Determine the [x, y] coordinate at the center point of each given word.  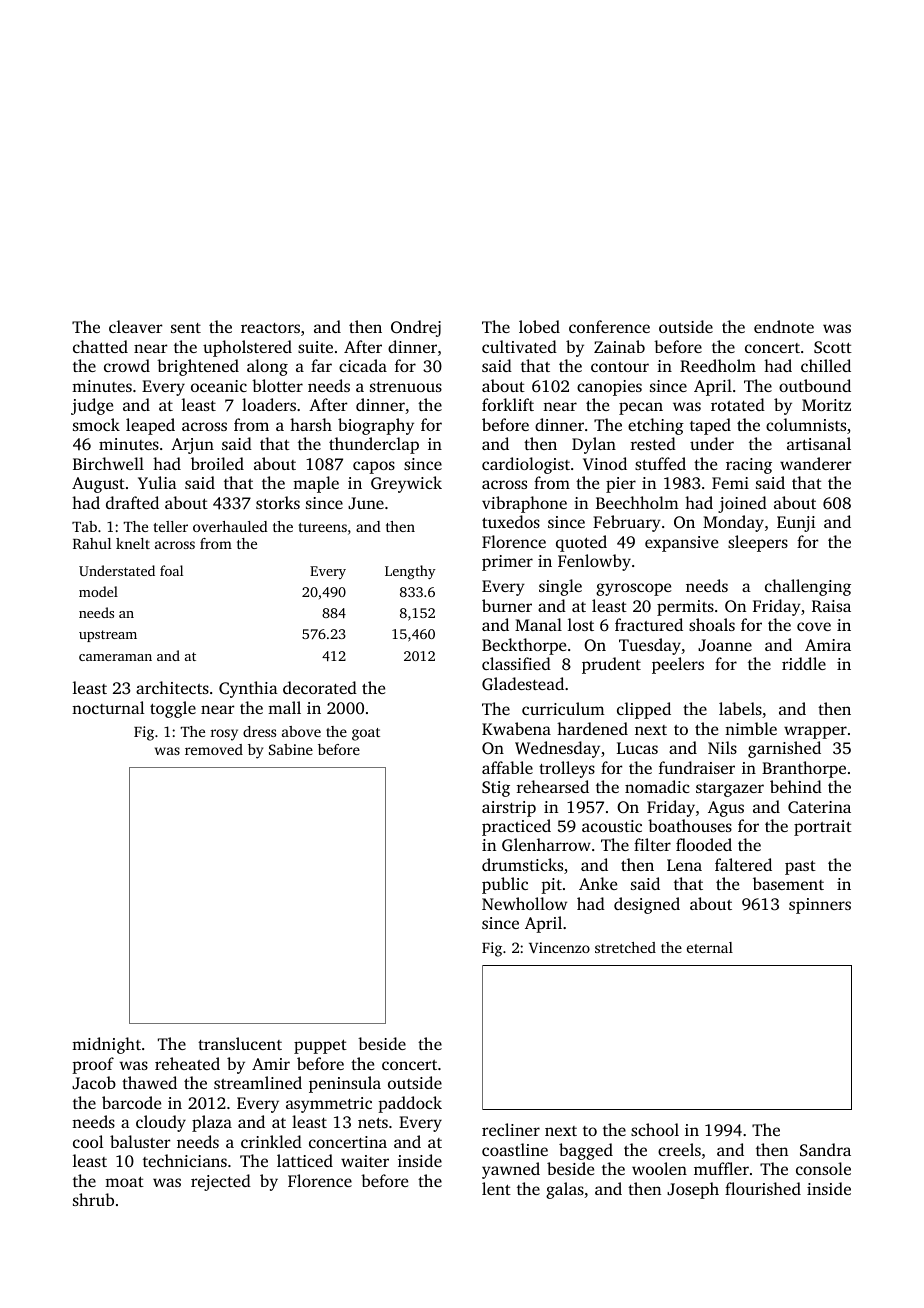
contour [620, 367]
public [505, 885]
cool [88, 1141]
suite [315, 347]
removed [214, 749]
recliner [511, 1129]
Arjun [192, 446]
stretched [625, 947]
